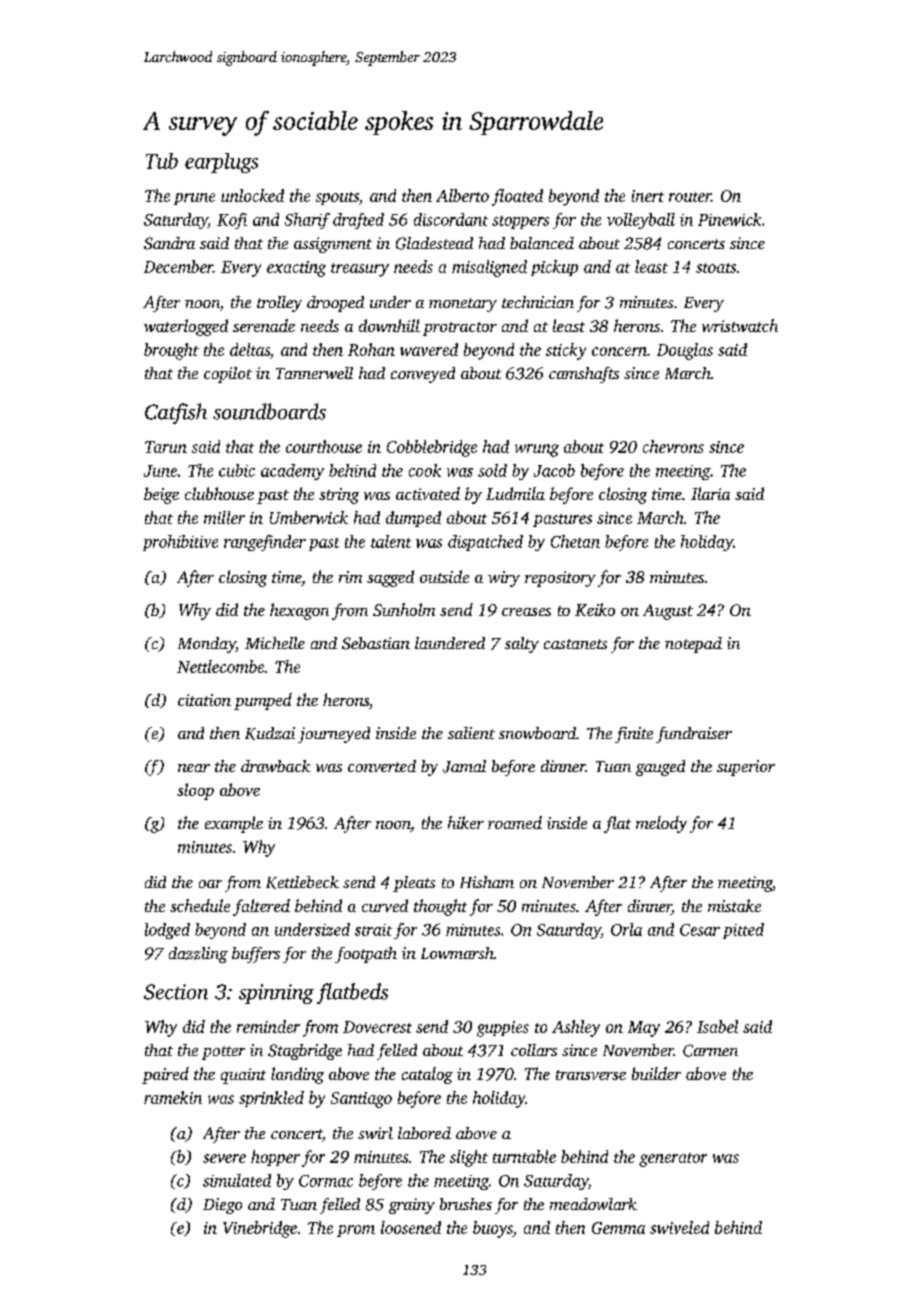  Describe the element at coordinates (434, 243) in the image. I see `Gladestead` at that location.
